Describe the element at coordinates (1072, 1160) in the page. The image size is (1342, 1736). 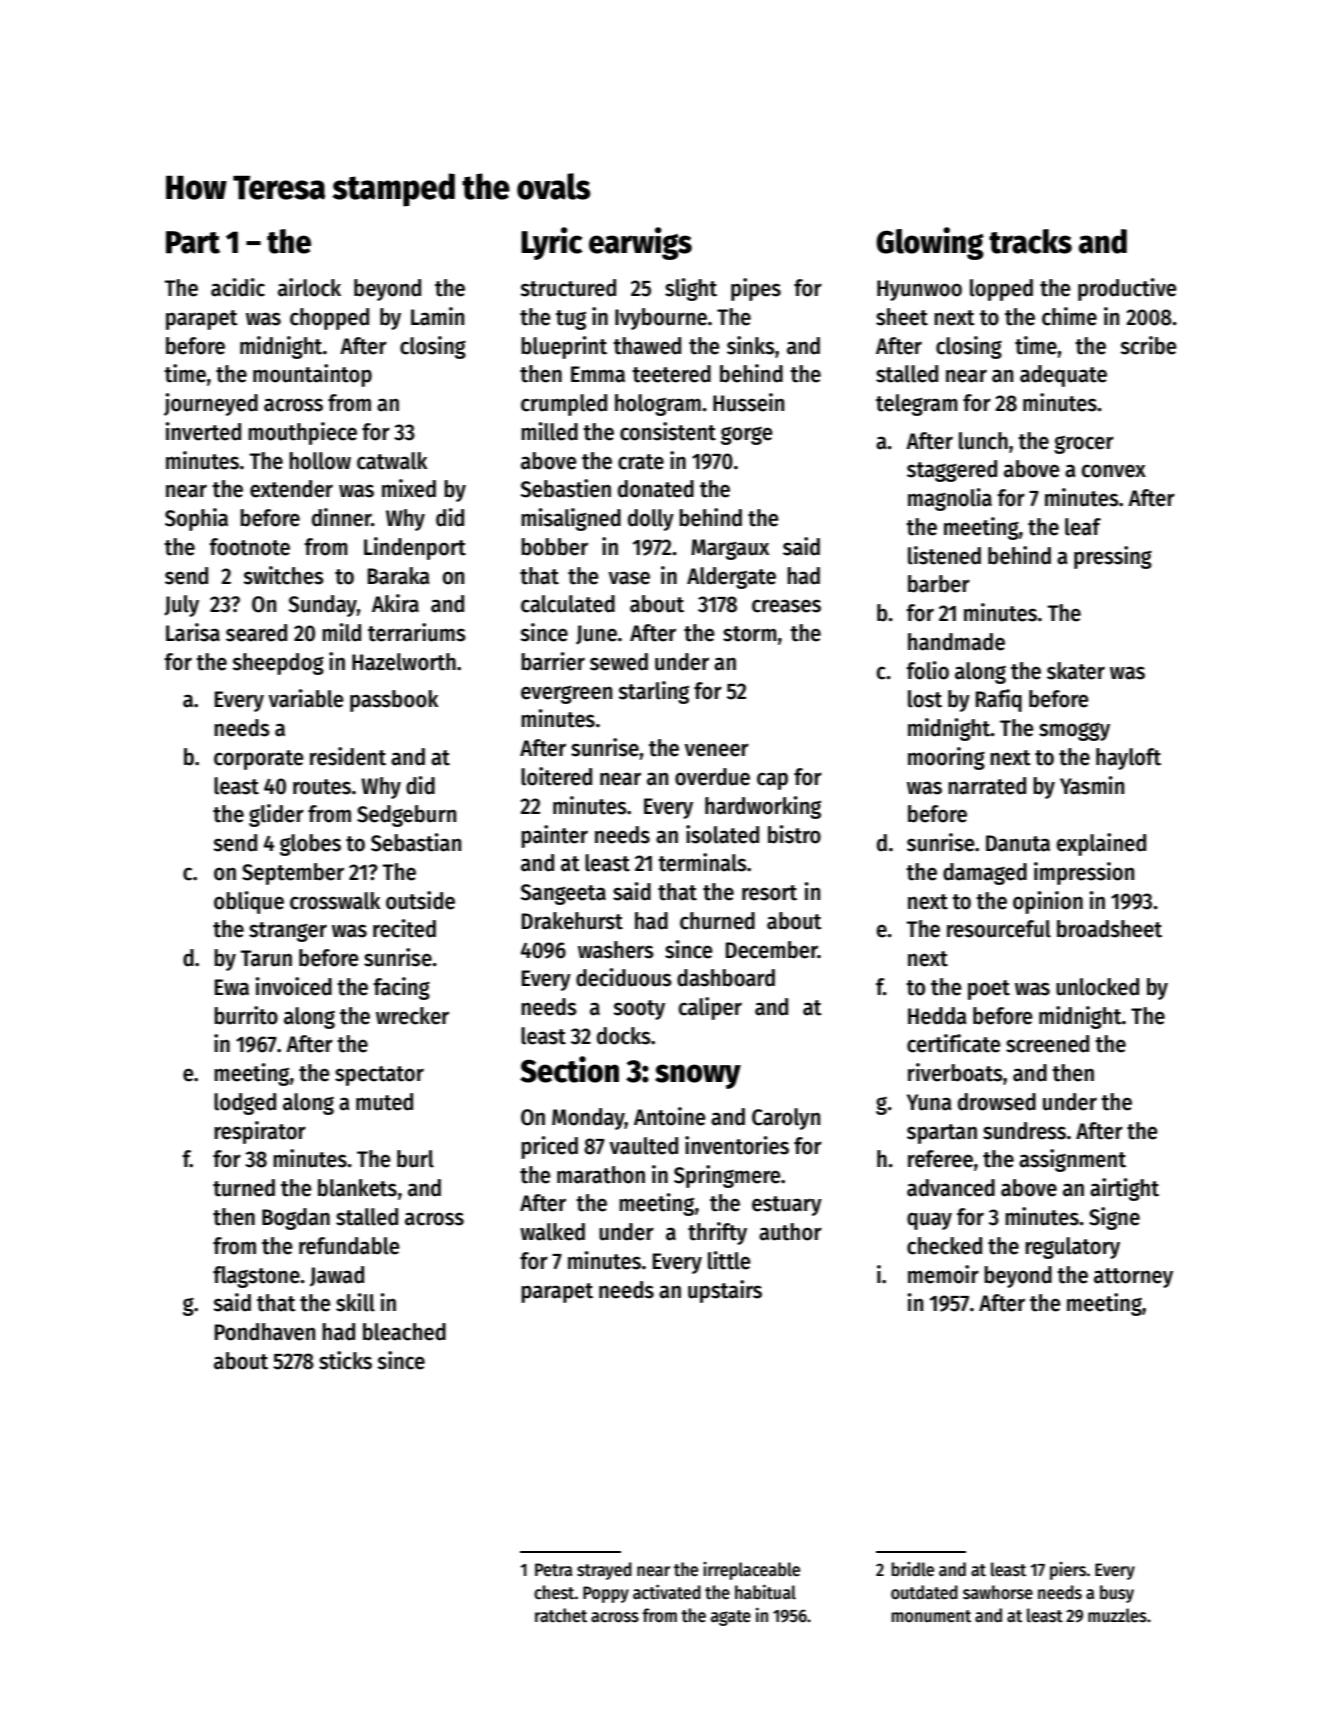
I see `assignment` at that location.
